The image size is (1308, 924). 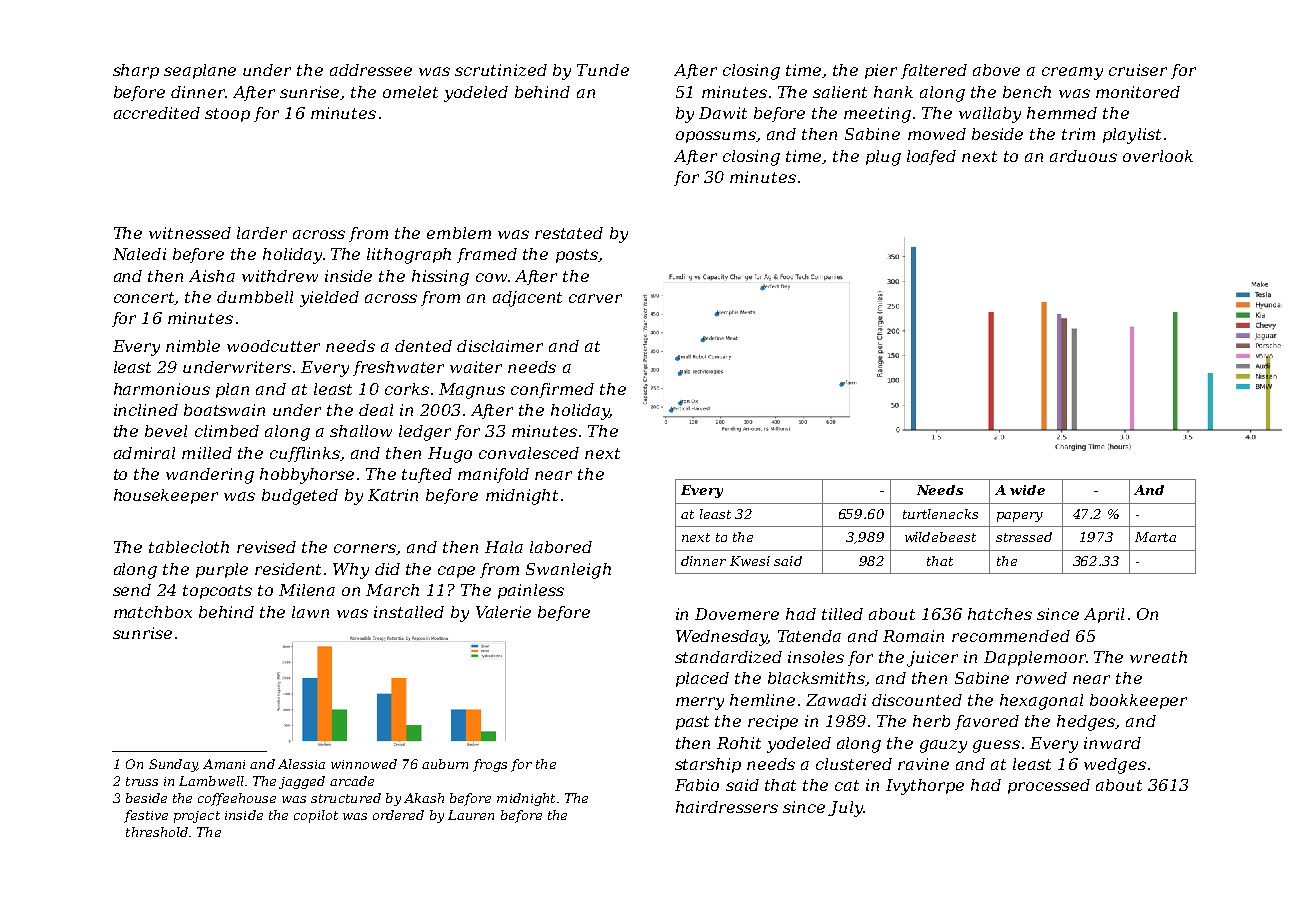 I want to click on cape, so click(x=456, y=572).
